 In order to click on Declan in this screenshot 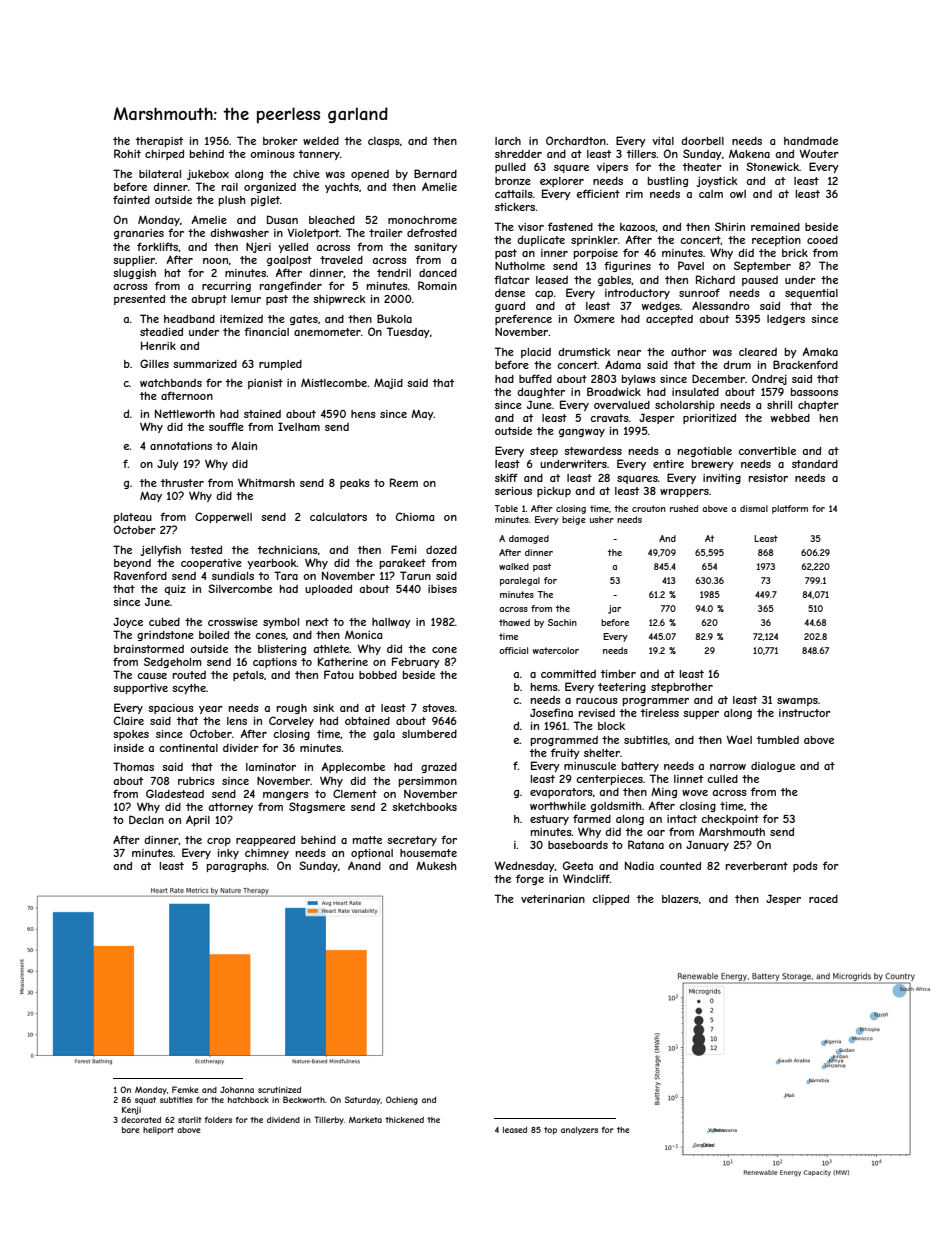, I will do `click(146, 819)`.
